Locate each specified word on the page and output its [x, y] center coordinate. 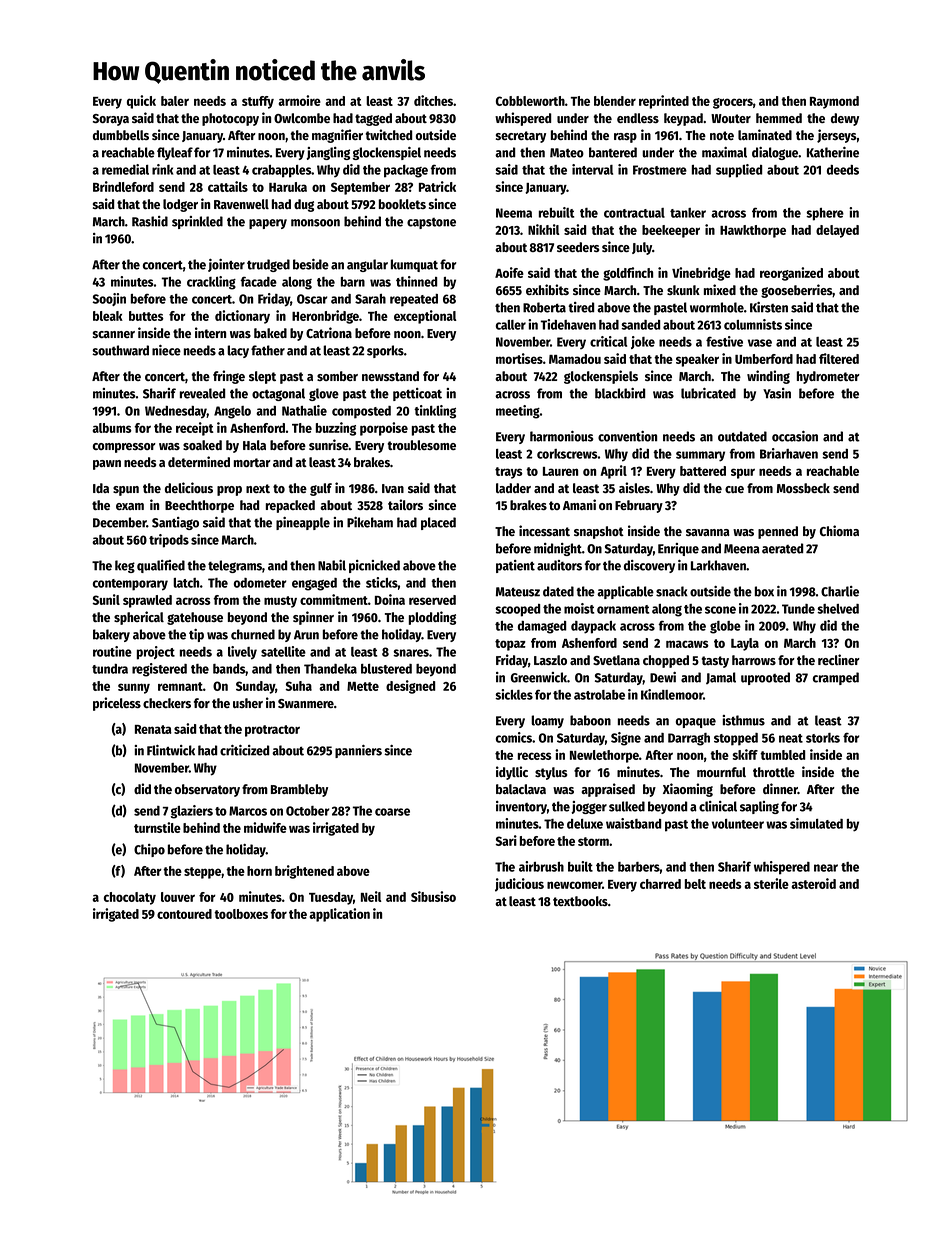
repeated [414, 300]
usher [248, 703]
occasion [795, 436]
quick [141, 102]
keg [125, 566]
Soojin [109, 299]
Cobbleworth [530, 101]
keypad [683, 119]
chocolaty [130, 898]
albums [112, 428]
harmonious [562, 436]
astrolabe [599, 695]
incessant [544, 530]
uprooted [765, 678]
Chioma [839, 530]
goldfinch [628, 274]
